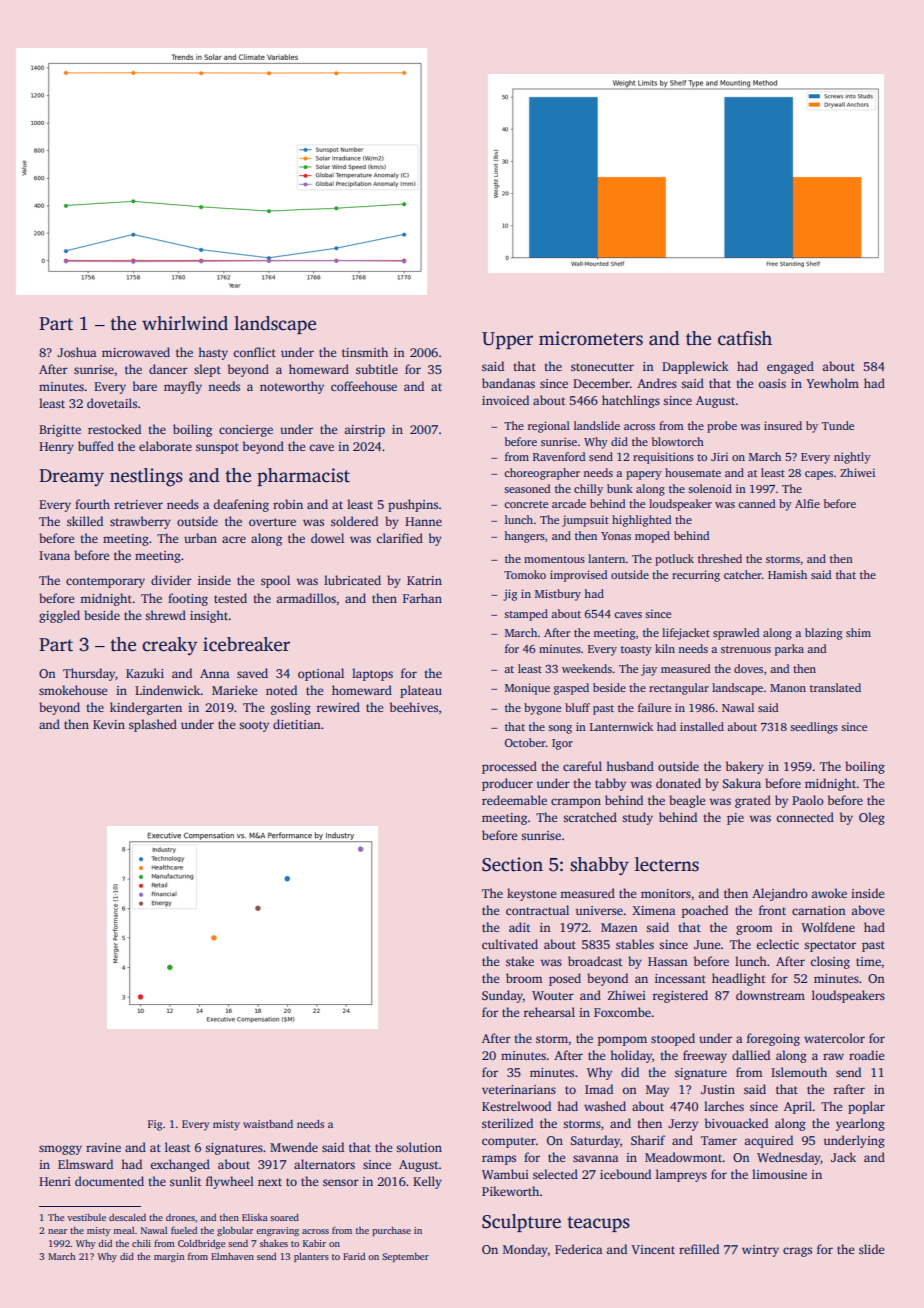 The height and width of the screenshot is (1308, 924). Describe the element at coordinates (213, 353) in the screenshot. I see `hasty` at that location.
